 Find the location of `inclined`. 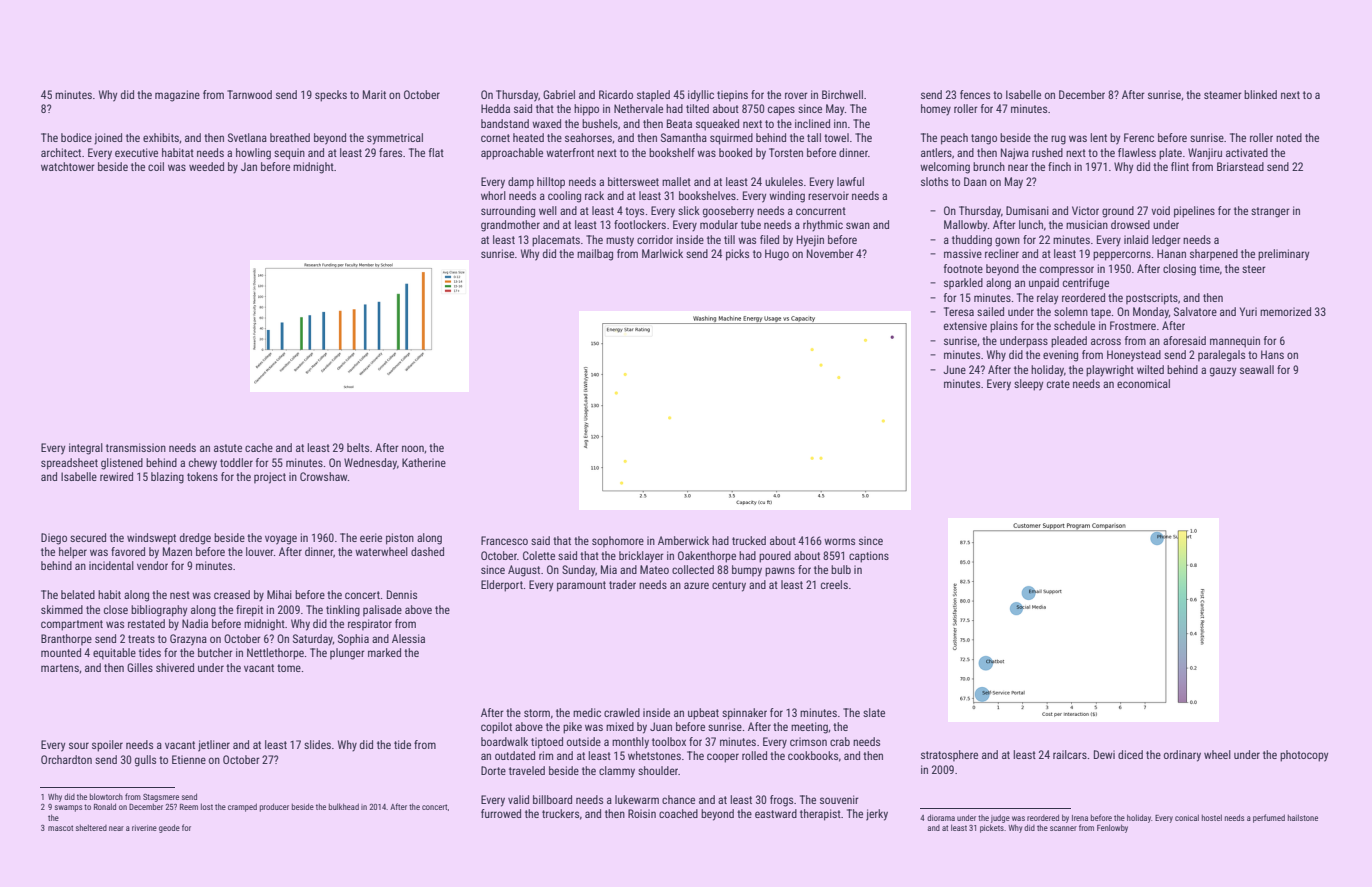

inclined is located at coordinates (812, 123).
